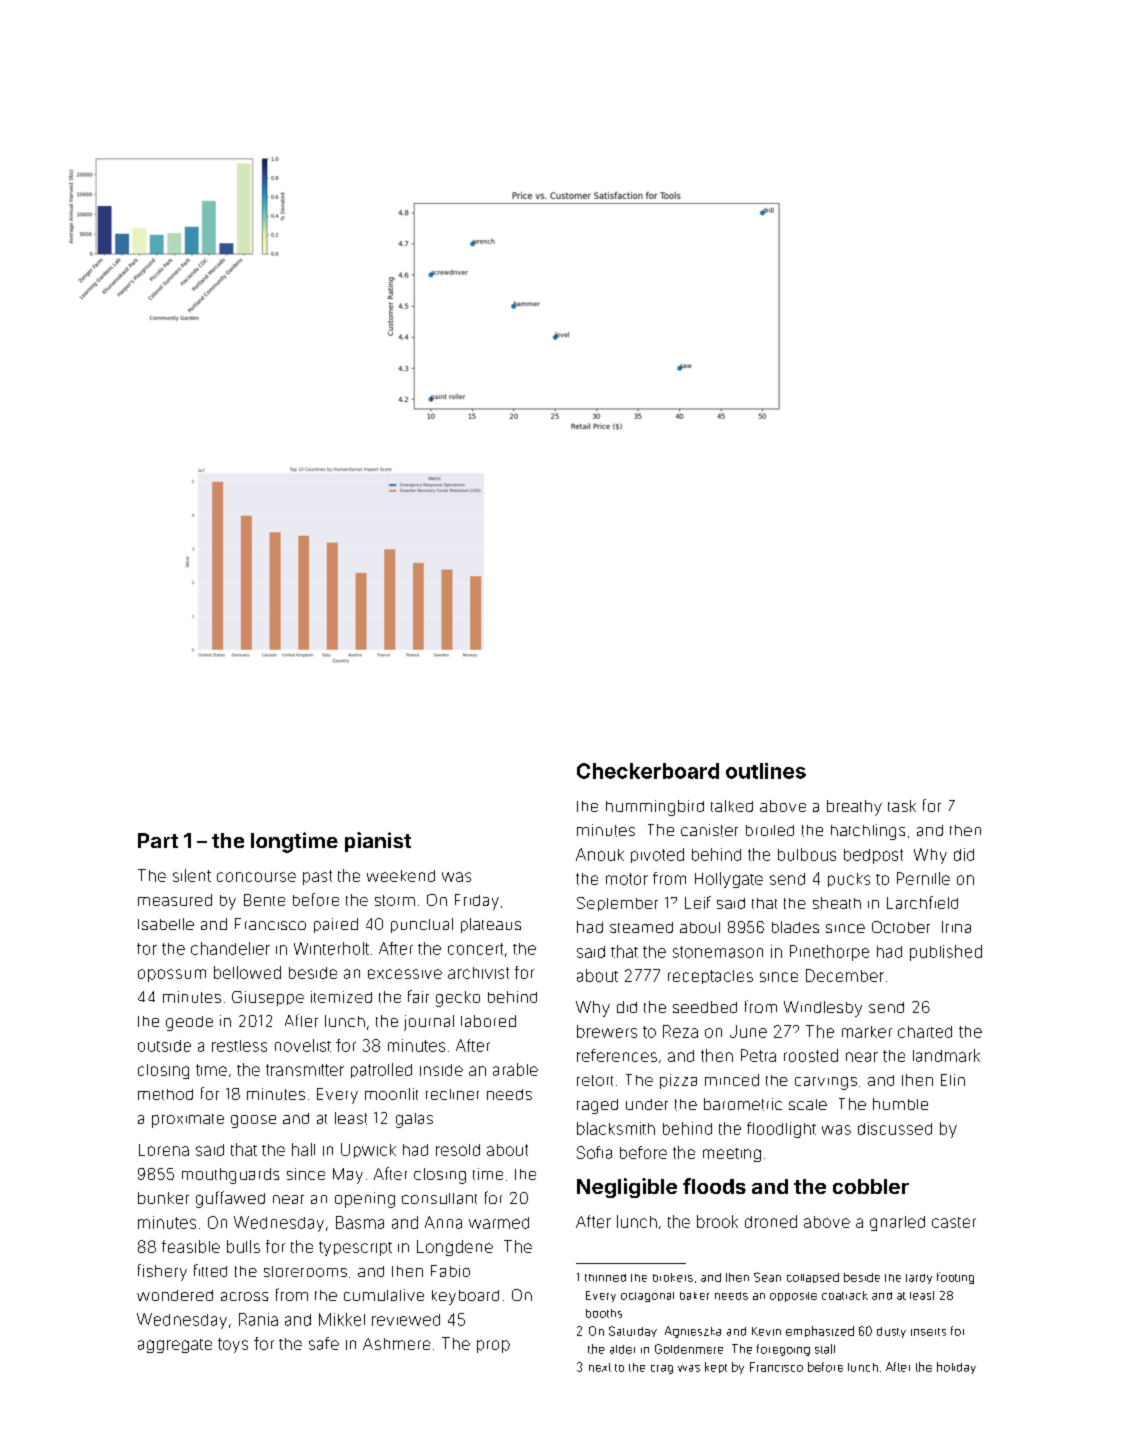  I want to click on proximate, so click(188, 1121).
